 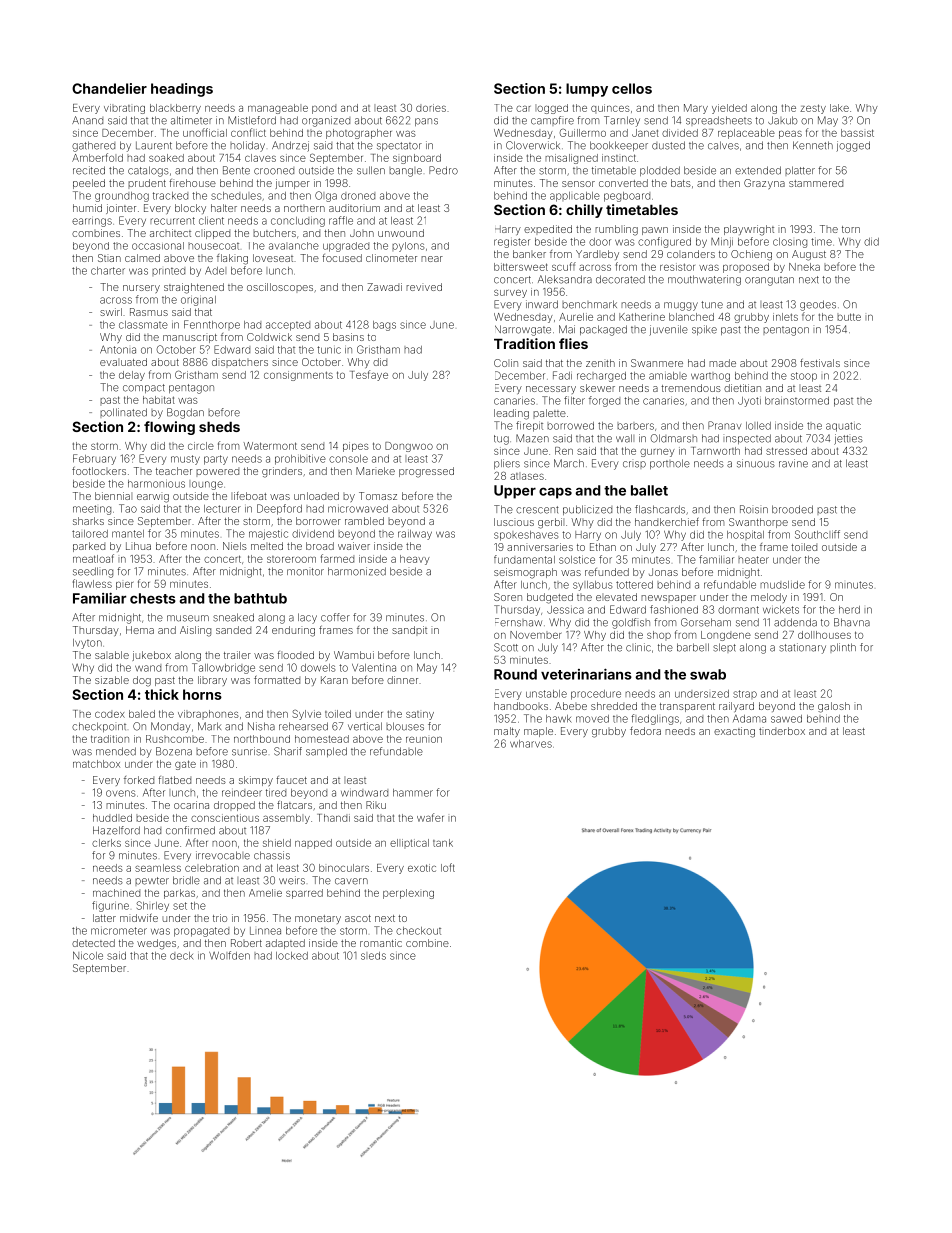 I want to click on headings, so click(x=182, y=90).
